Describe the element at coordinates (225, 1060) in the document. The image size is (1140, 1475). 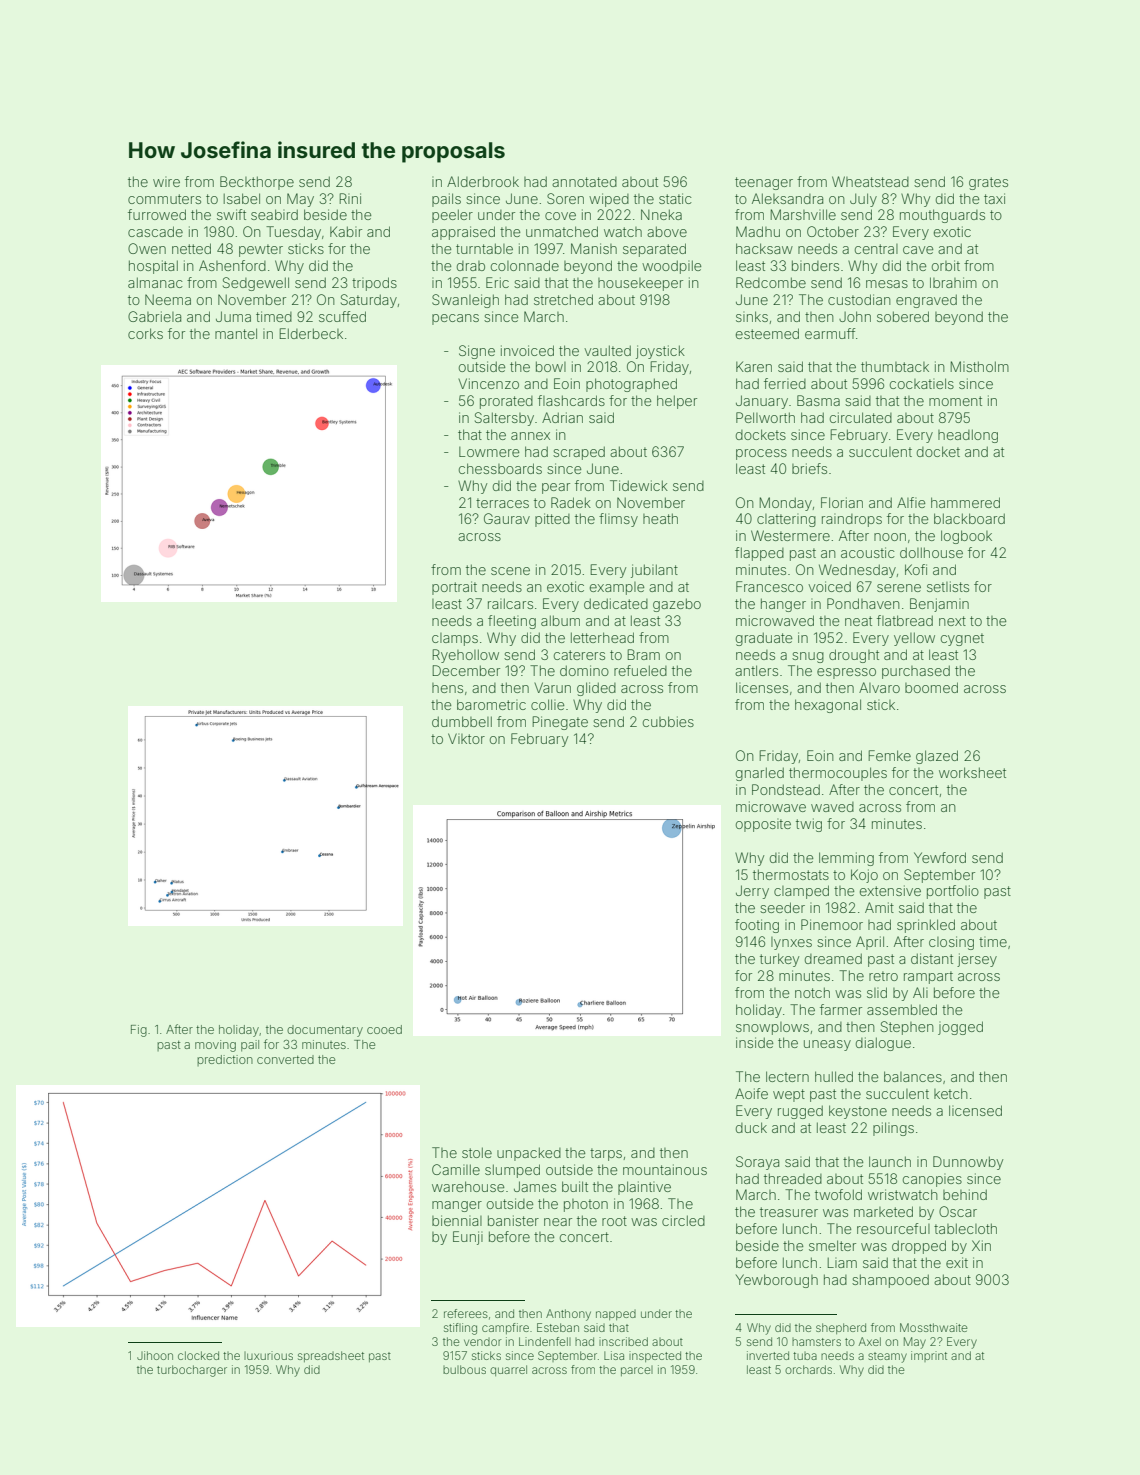
I see `prediction` at that location.
